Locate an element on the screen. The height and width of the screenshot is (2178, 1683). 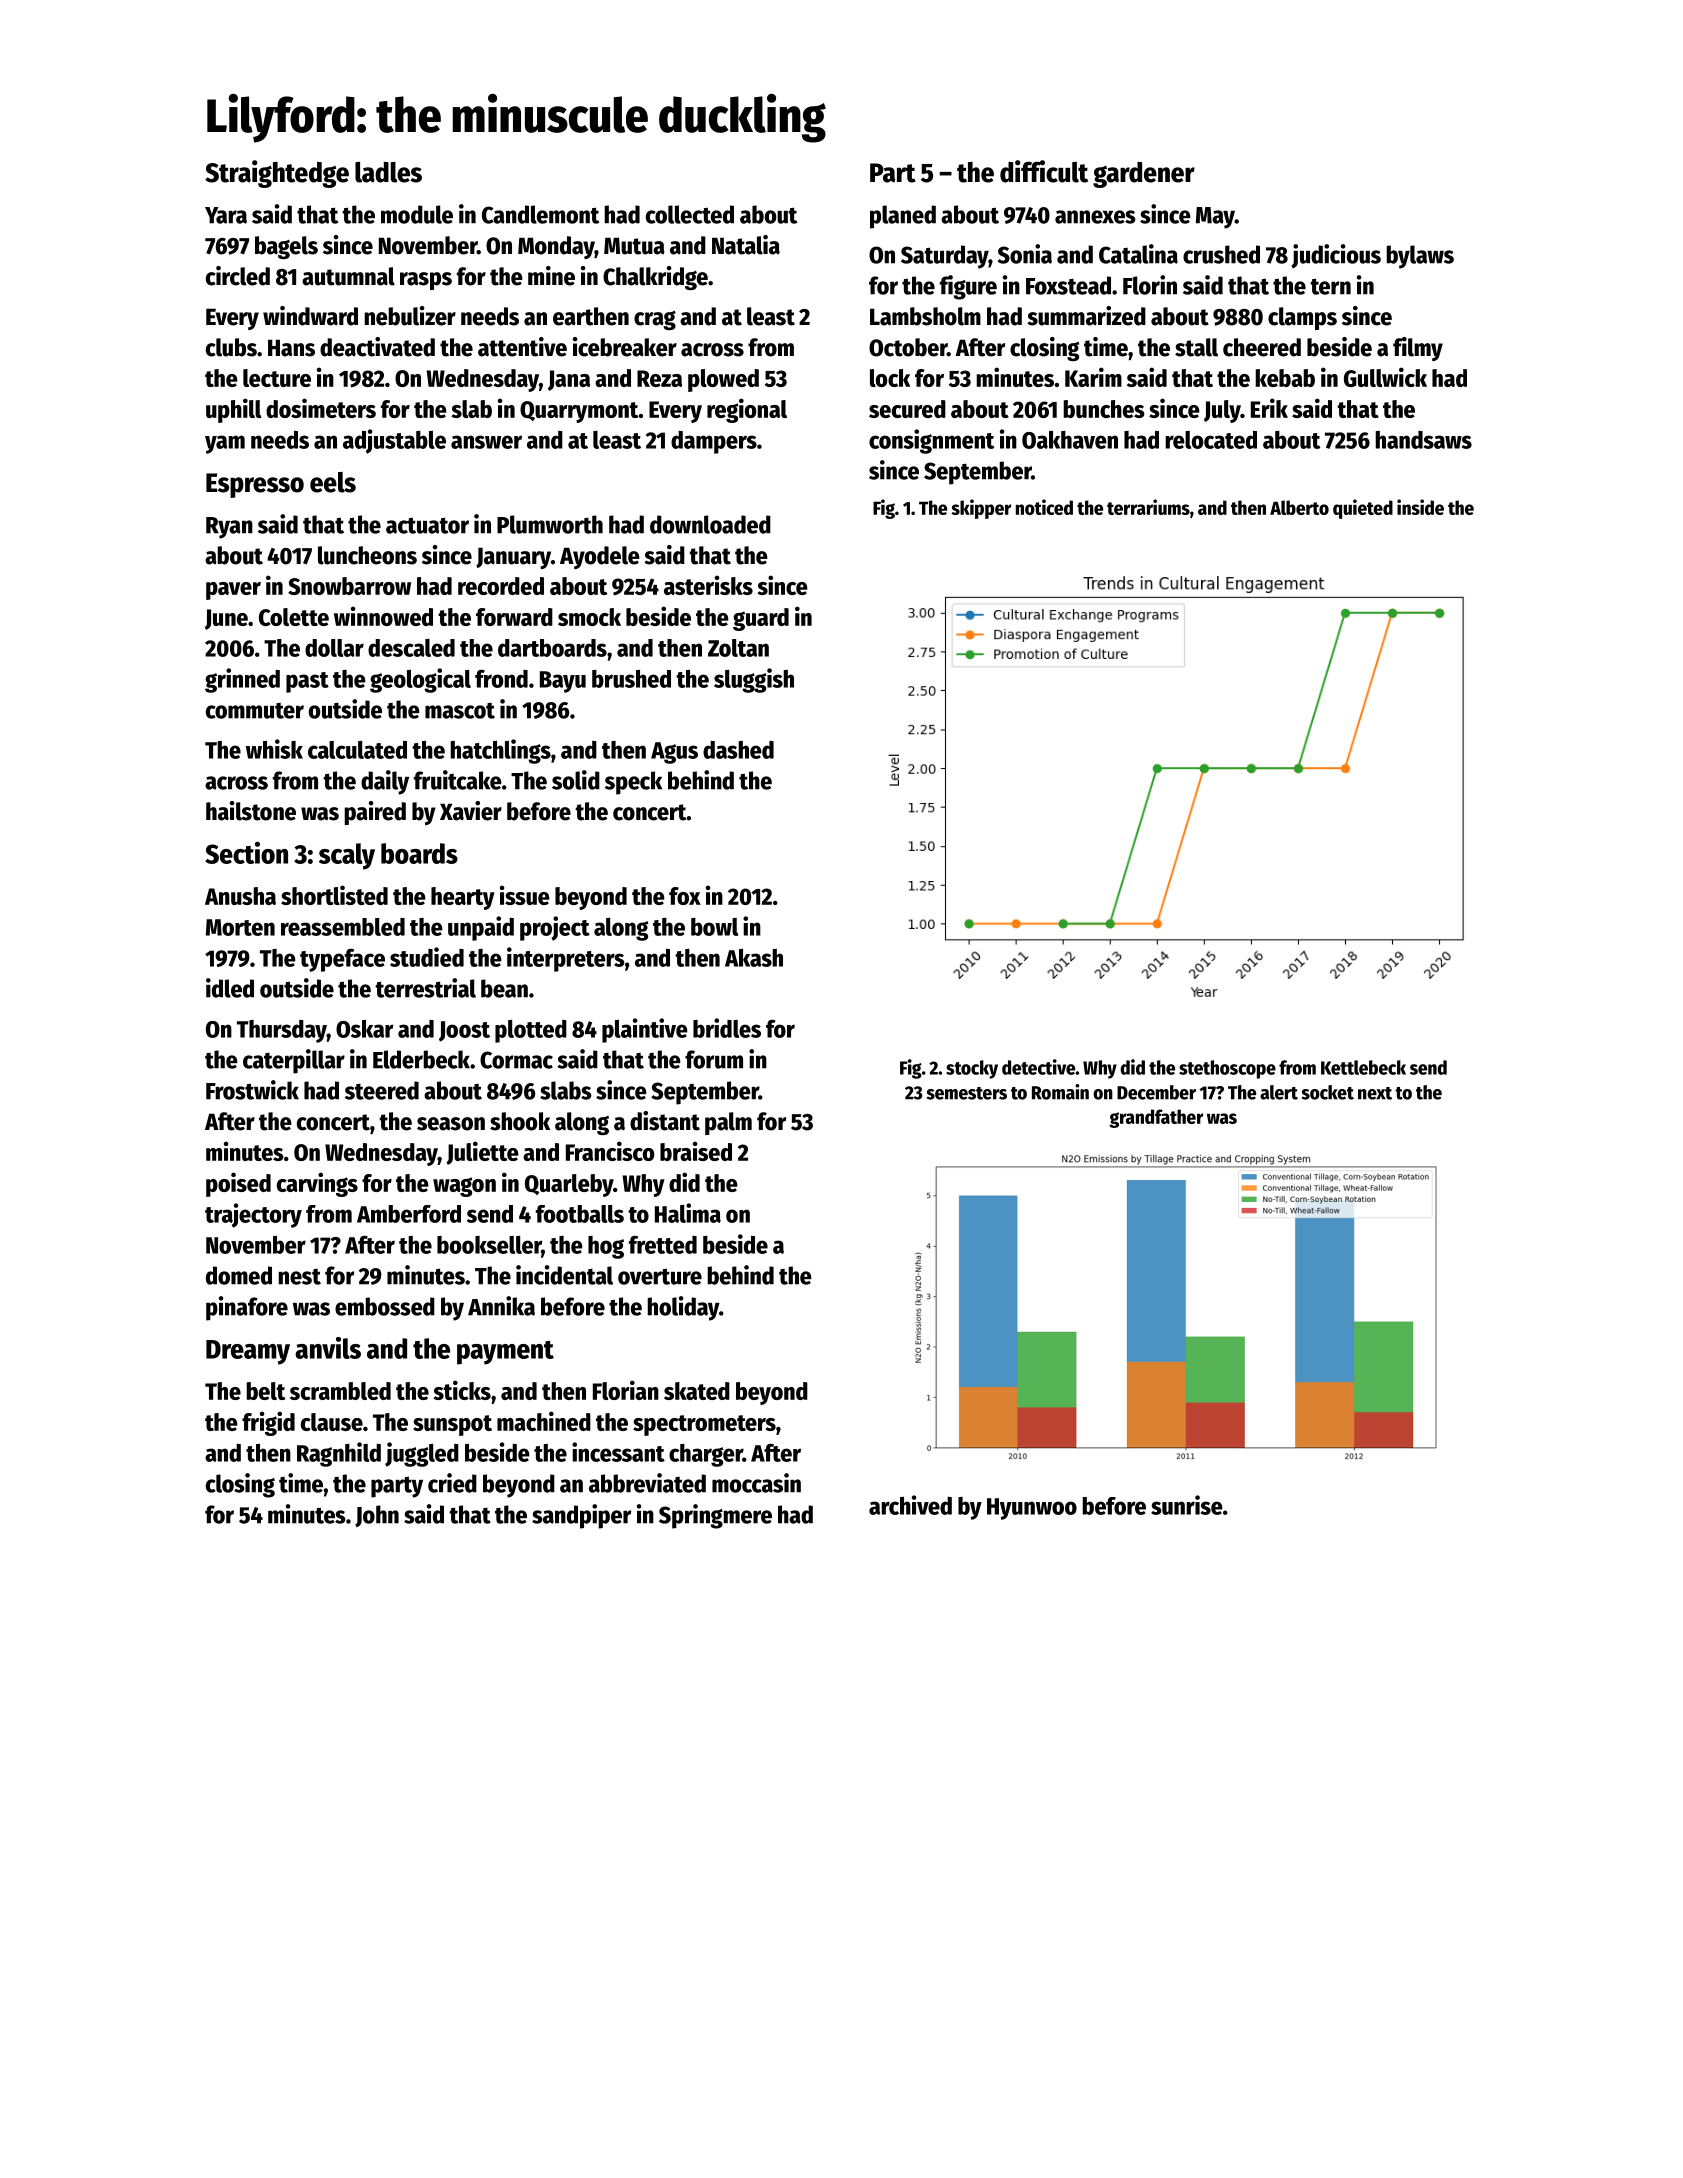
gardener is located at coordinates (1144, 175).
